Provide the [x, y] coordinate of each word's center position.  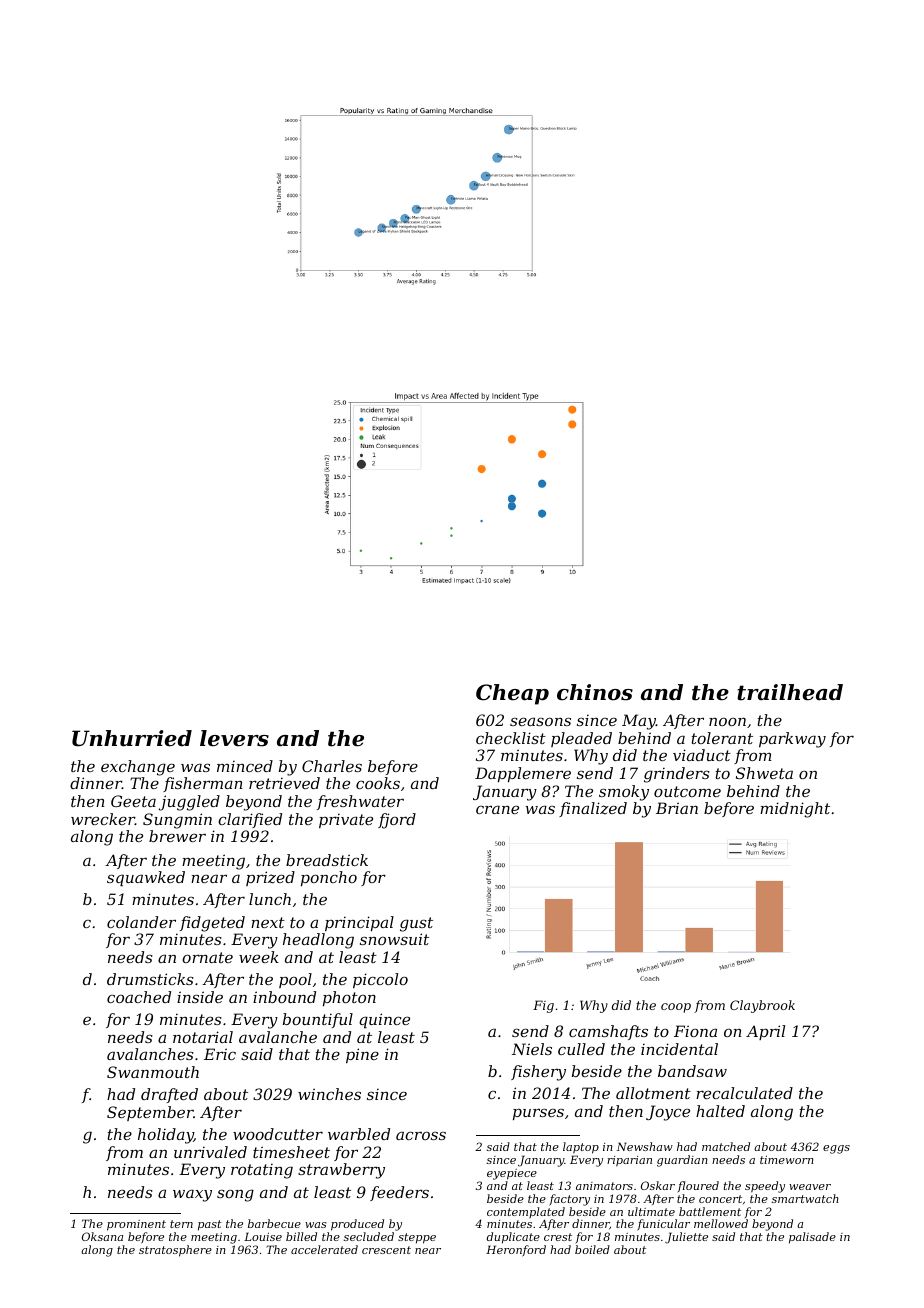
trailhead [790, 692]
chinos [595, 692]
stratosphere [175, 1251]
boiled [592, 1249]
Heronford [516, 1251]
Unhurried [132, 738]
